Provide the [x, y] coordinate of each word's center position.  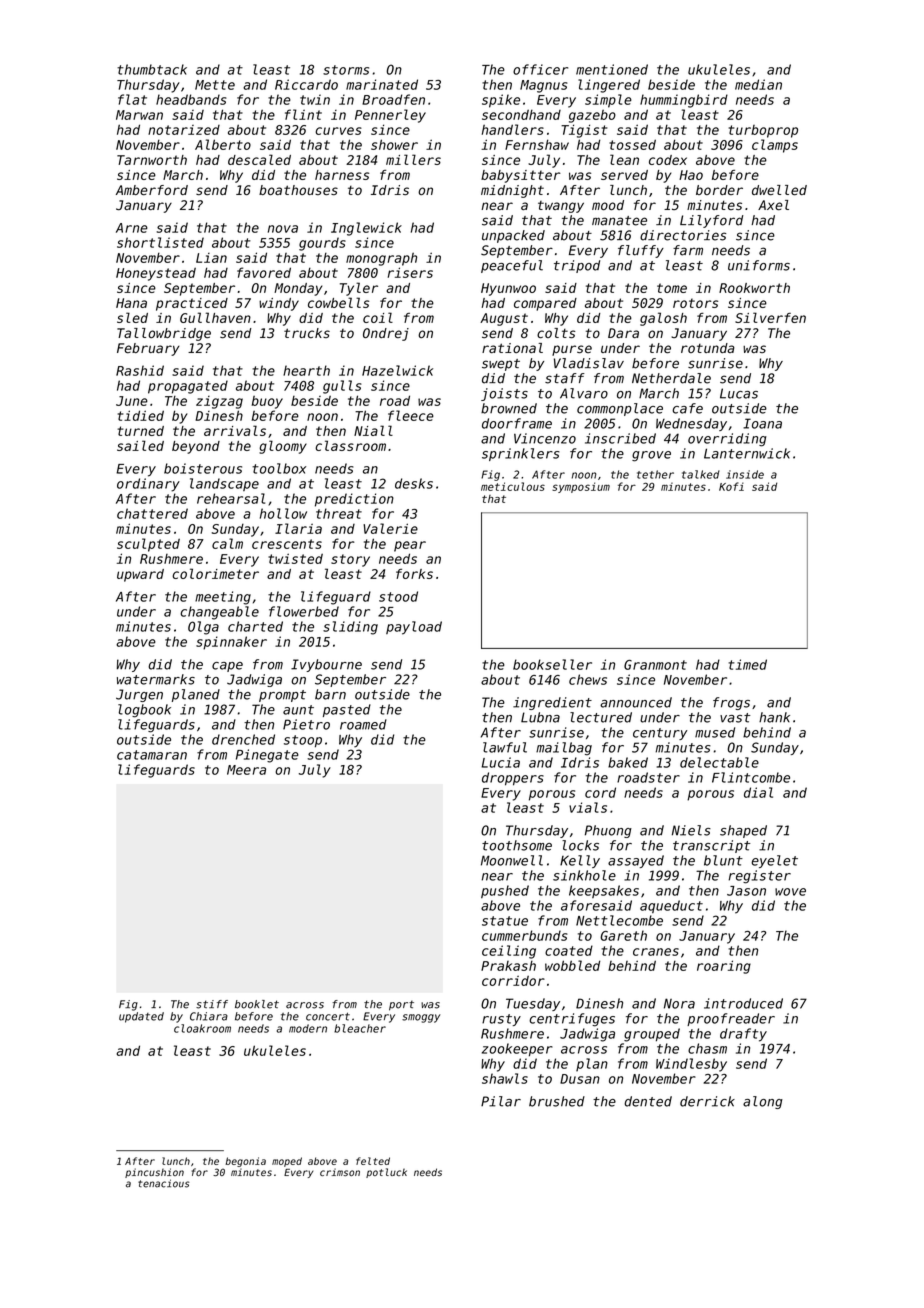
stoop [303, 741]
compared [545, 304]
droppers [513, 779]
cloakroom [202, 1028]
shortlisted [160, 242]
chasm [707, 1048]
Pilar [501, 1101]
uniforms [759, 265]
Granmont [655, 665]
